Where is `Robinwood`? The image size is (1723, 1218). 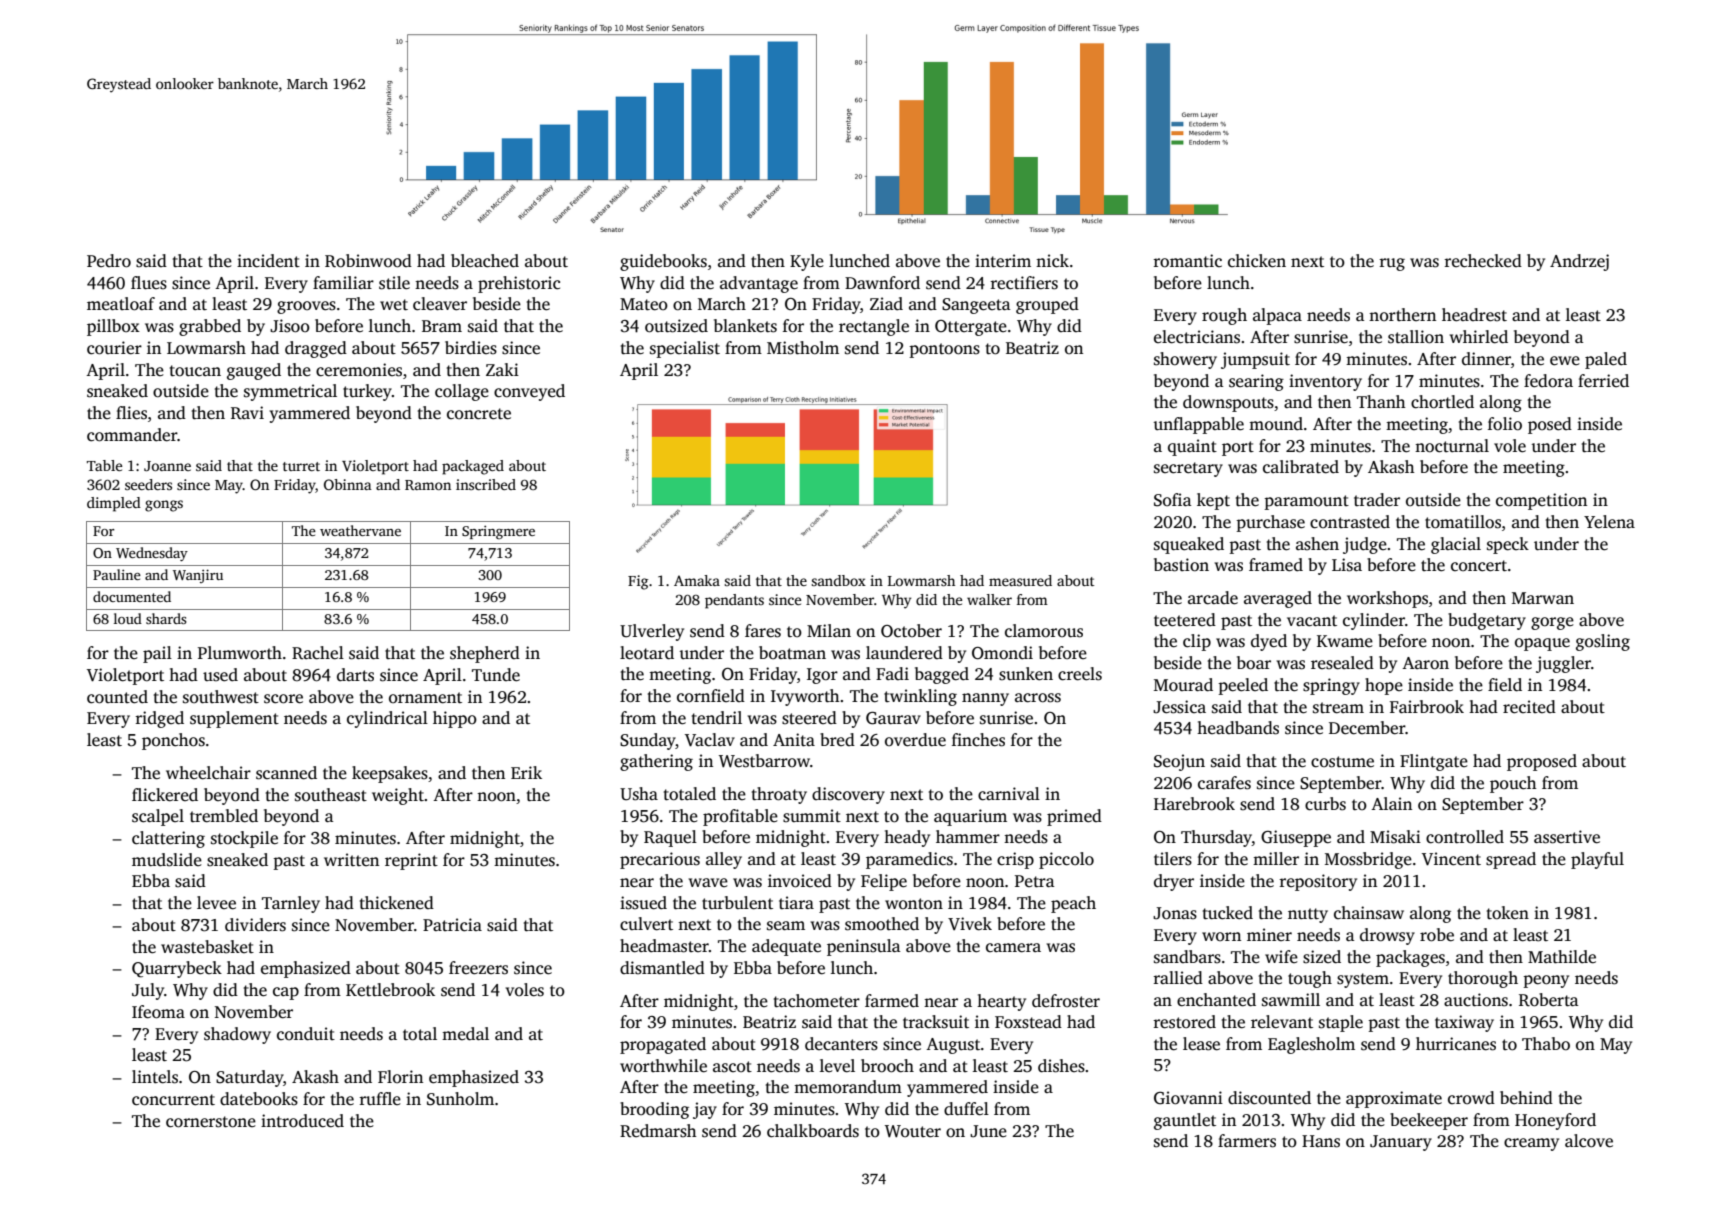
Robinwood is located at coordinates (368, 261).
